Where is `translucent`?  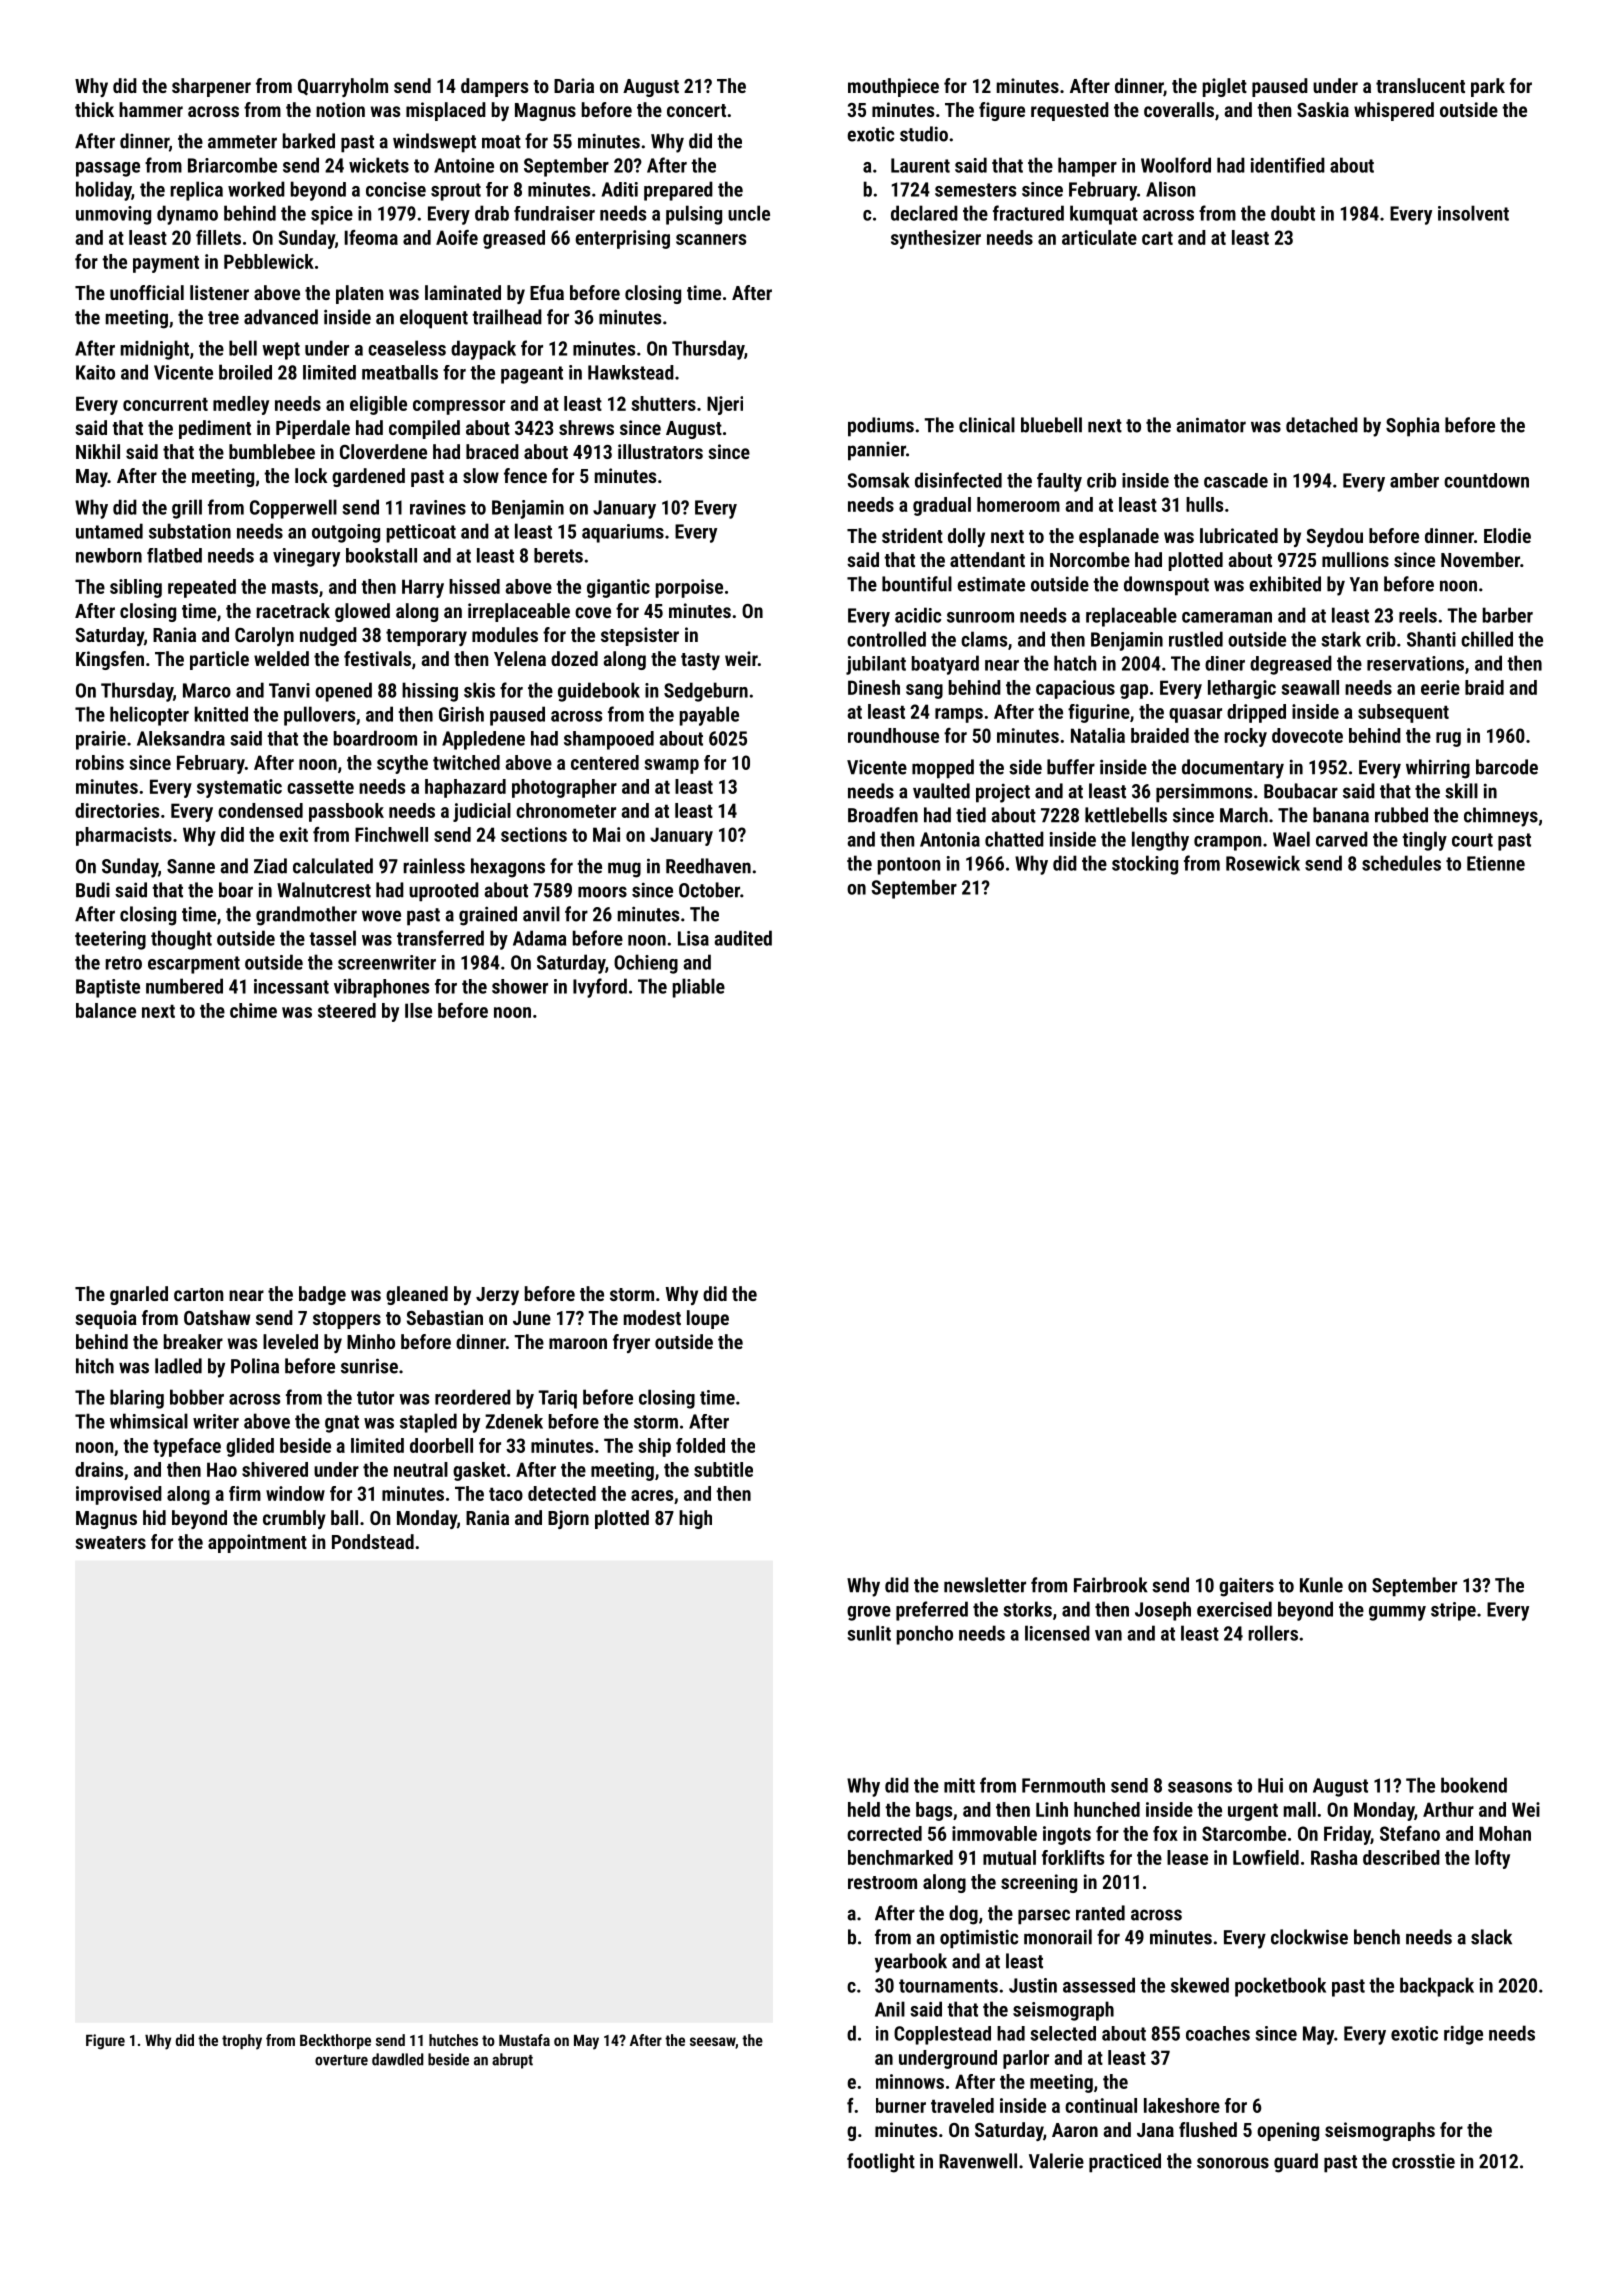 translucent is located at coordinates (1420, 85).
